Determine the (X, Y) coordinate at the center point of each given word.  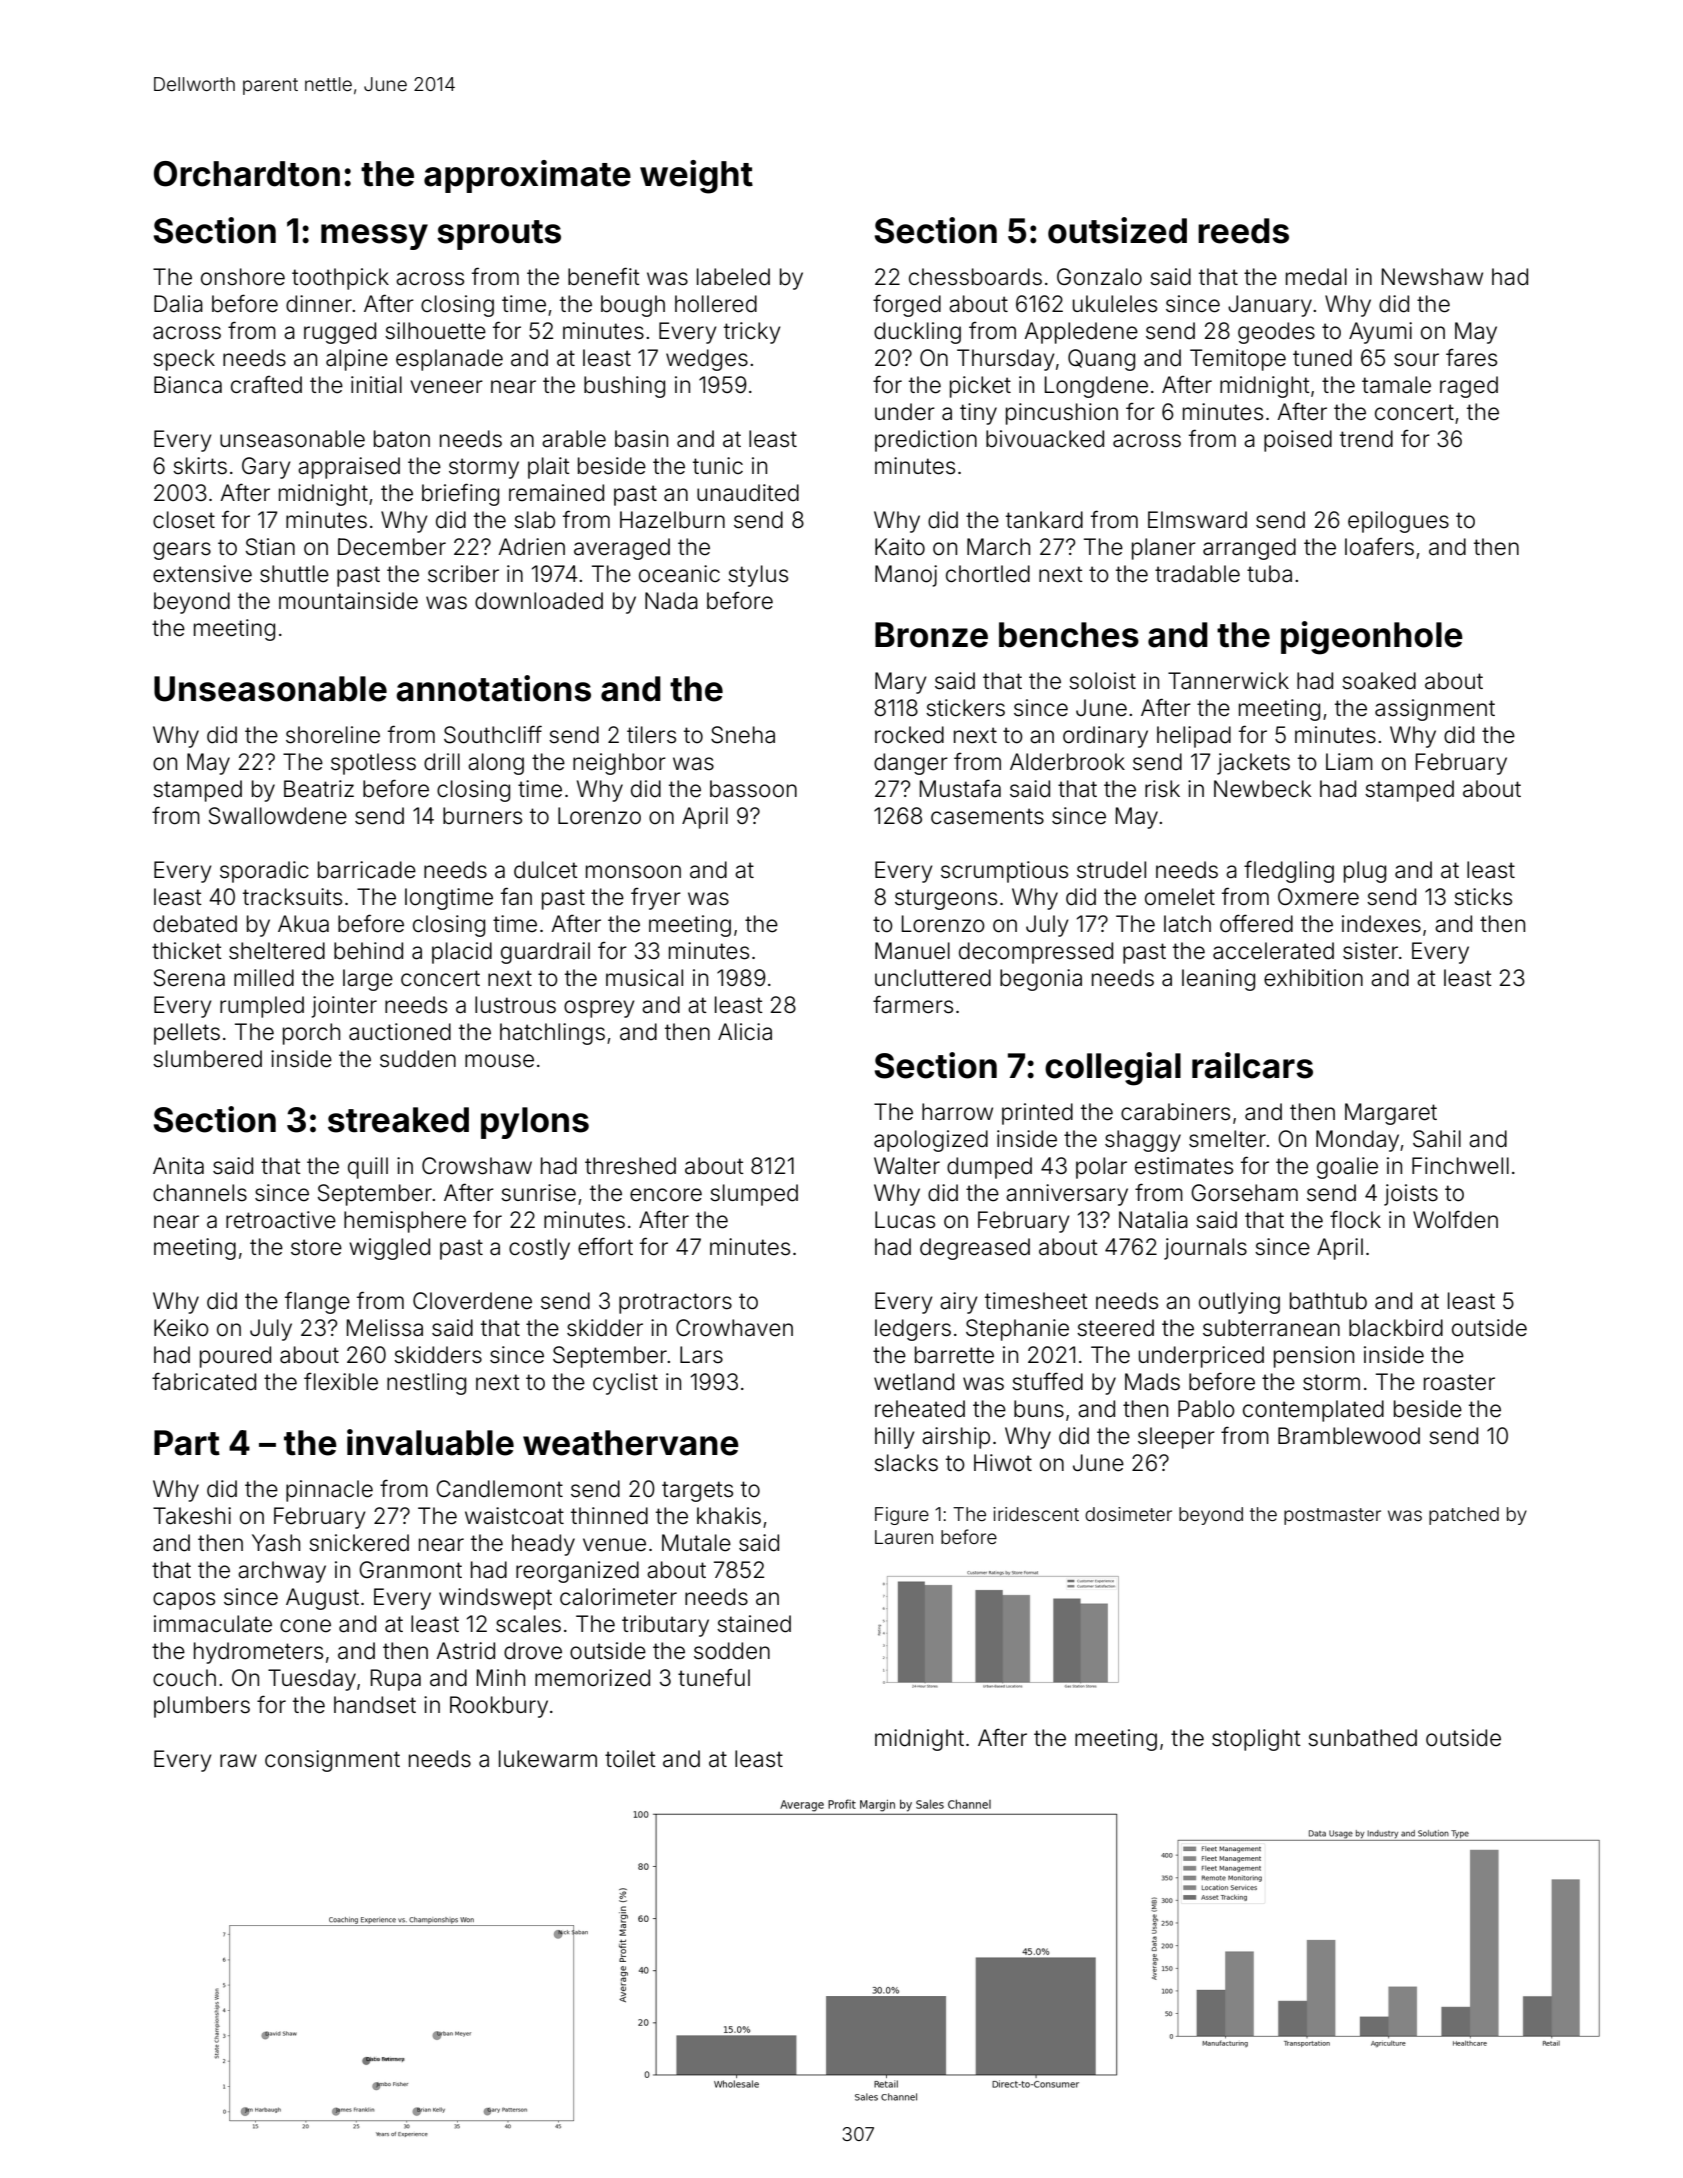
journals (1205, 1249)
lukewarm (548, 1759)
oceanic (679, 574)
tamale (1396, 385)
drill (442, 762)
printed (1037, 1114)
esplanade (449, 360)
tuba (1269, 574)
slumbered (207, 1059)
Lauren (904, 1537)
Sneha (743, 735)
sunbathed (1362, 1738)
